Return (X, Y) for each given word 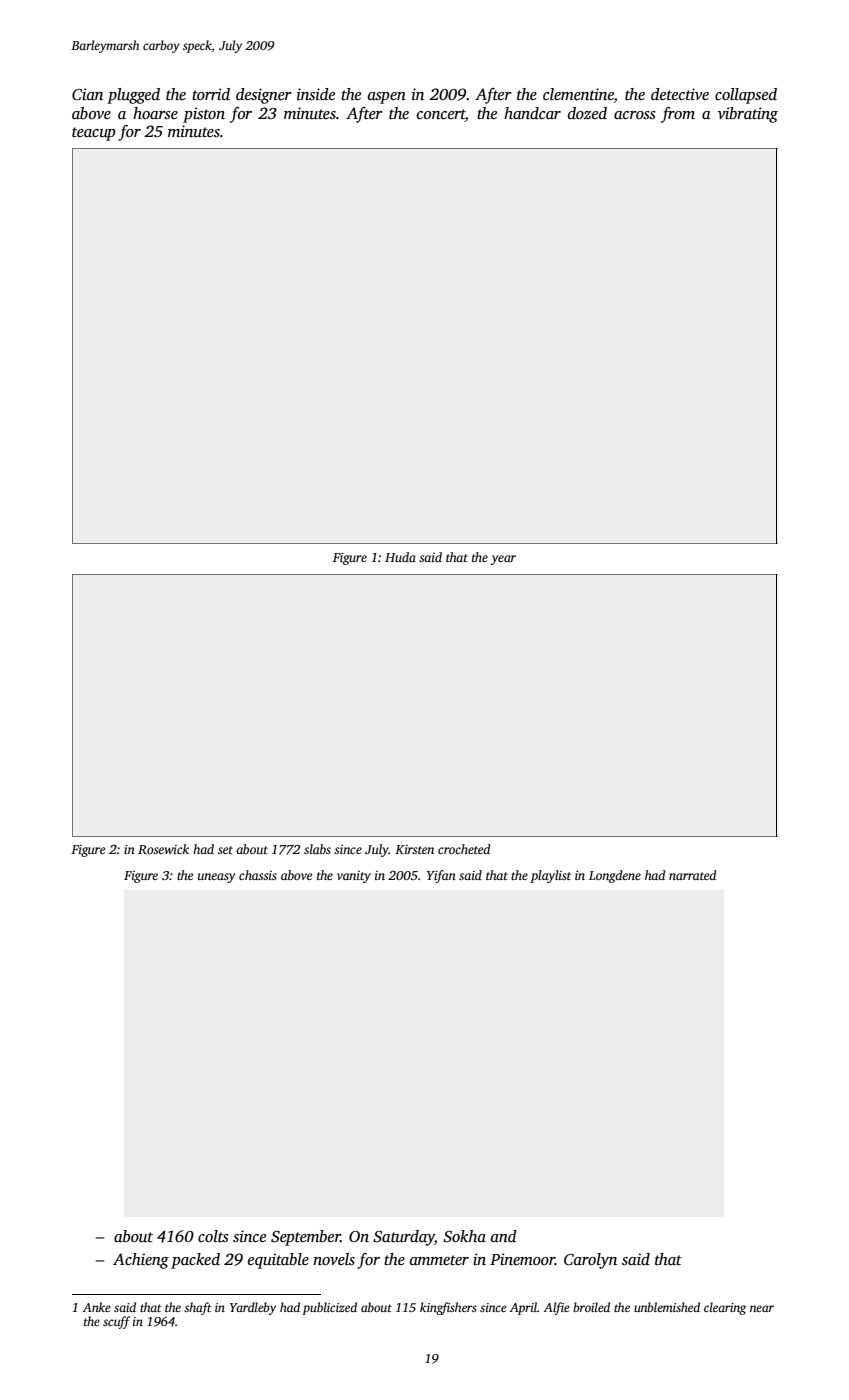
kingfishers (448, 1308)
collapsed (746, 96)
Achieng (141, 1261)
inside (316, 94)
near (762, 1308)
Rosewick (163, 849)
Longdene (615, 876)
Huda (400, 557)
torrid (211, 94)
